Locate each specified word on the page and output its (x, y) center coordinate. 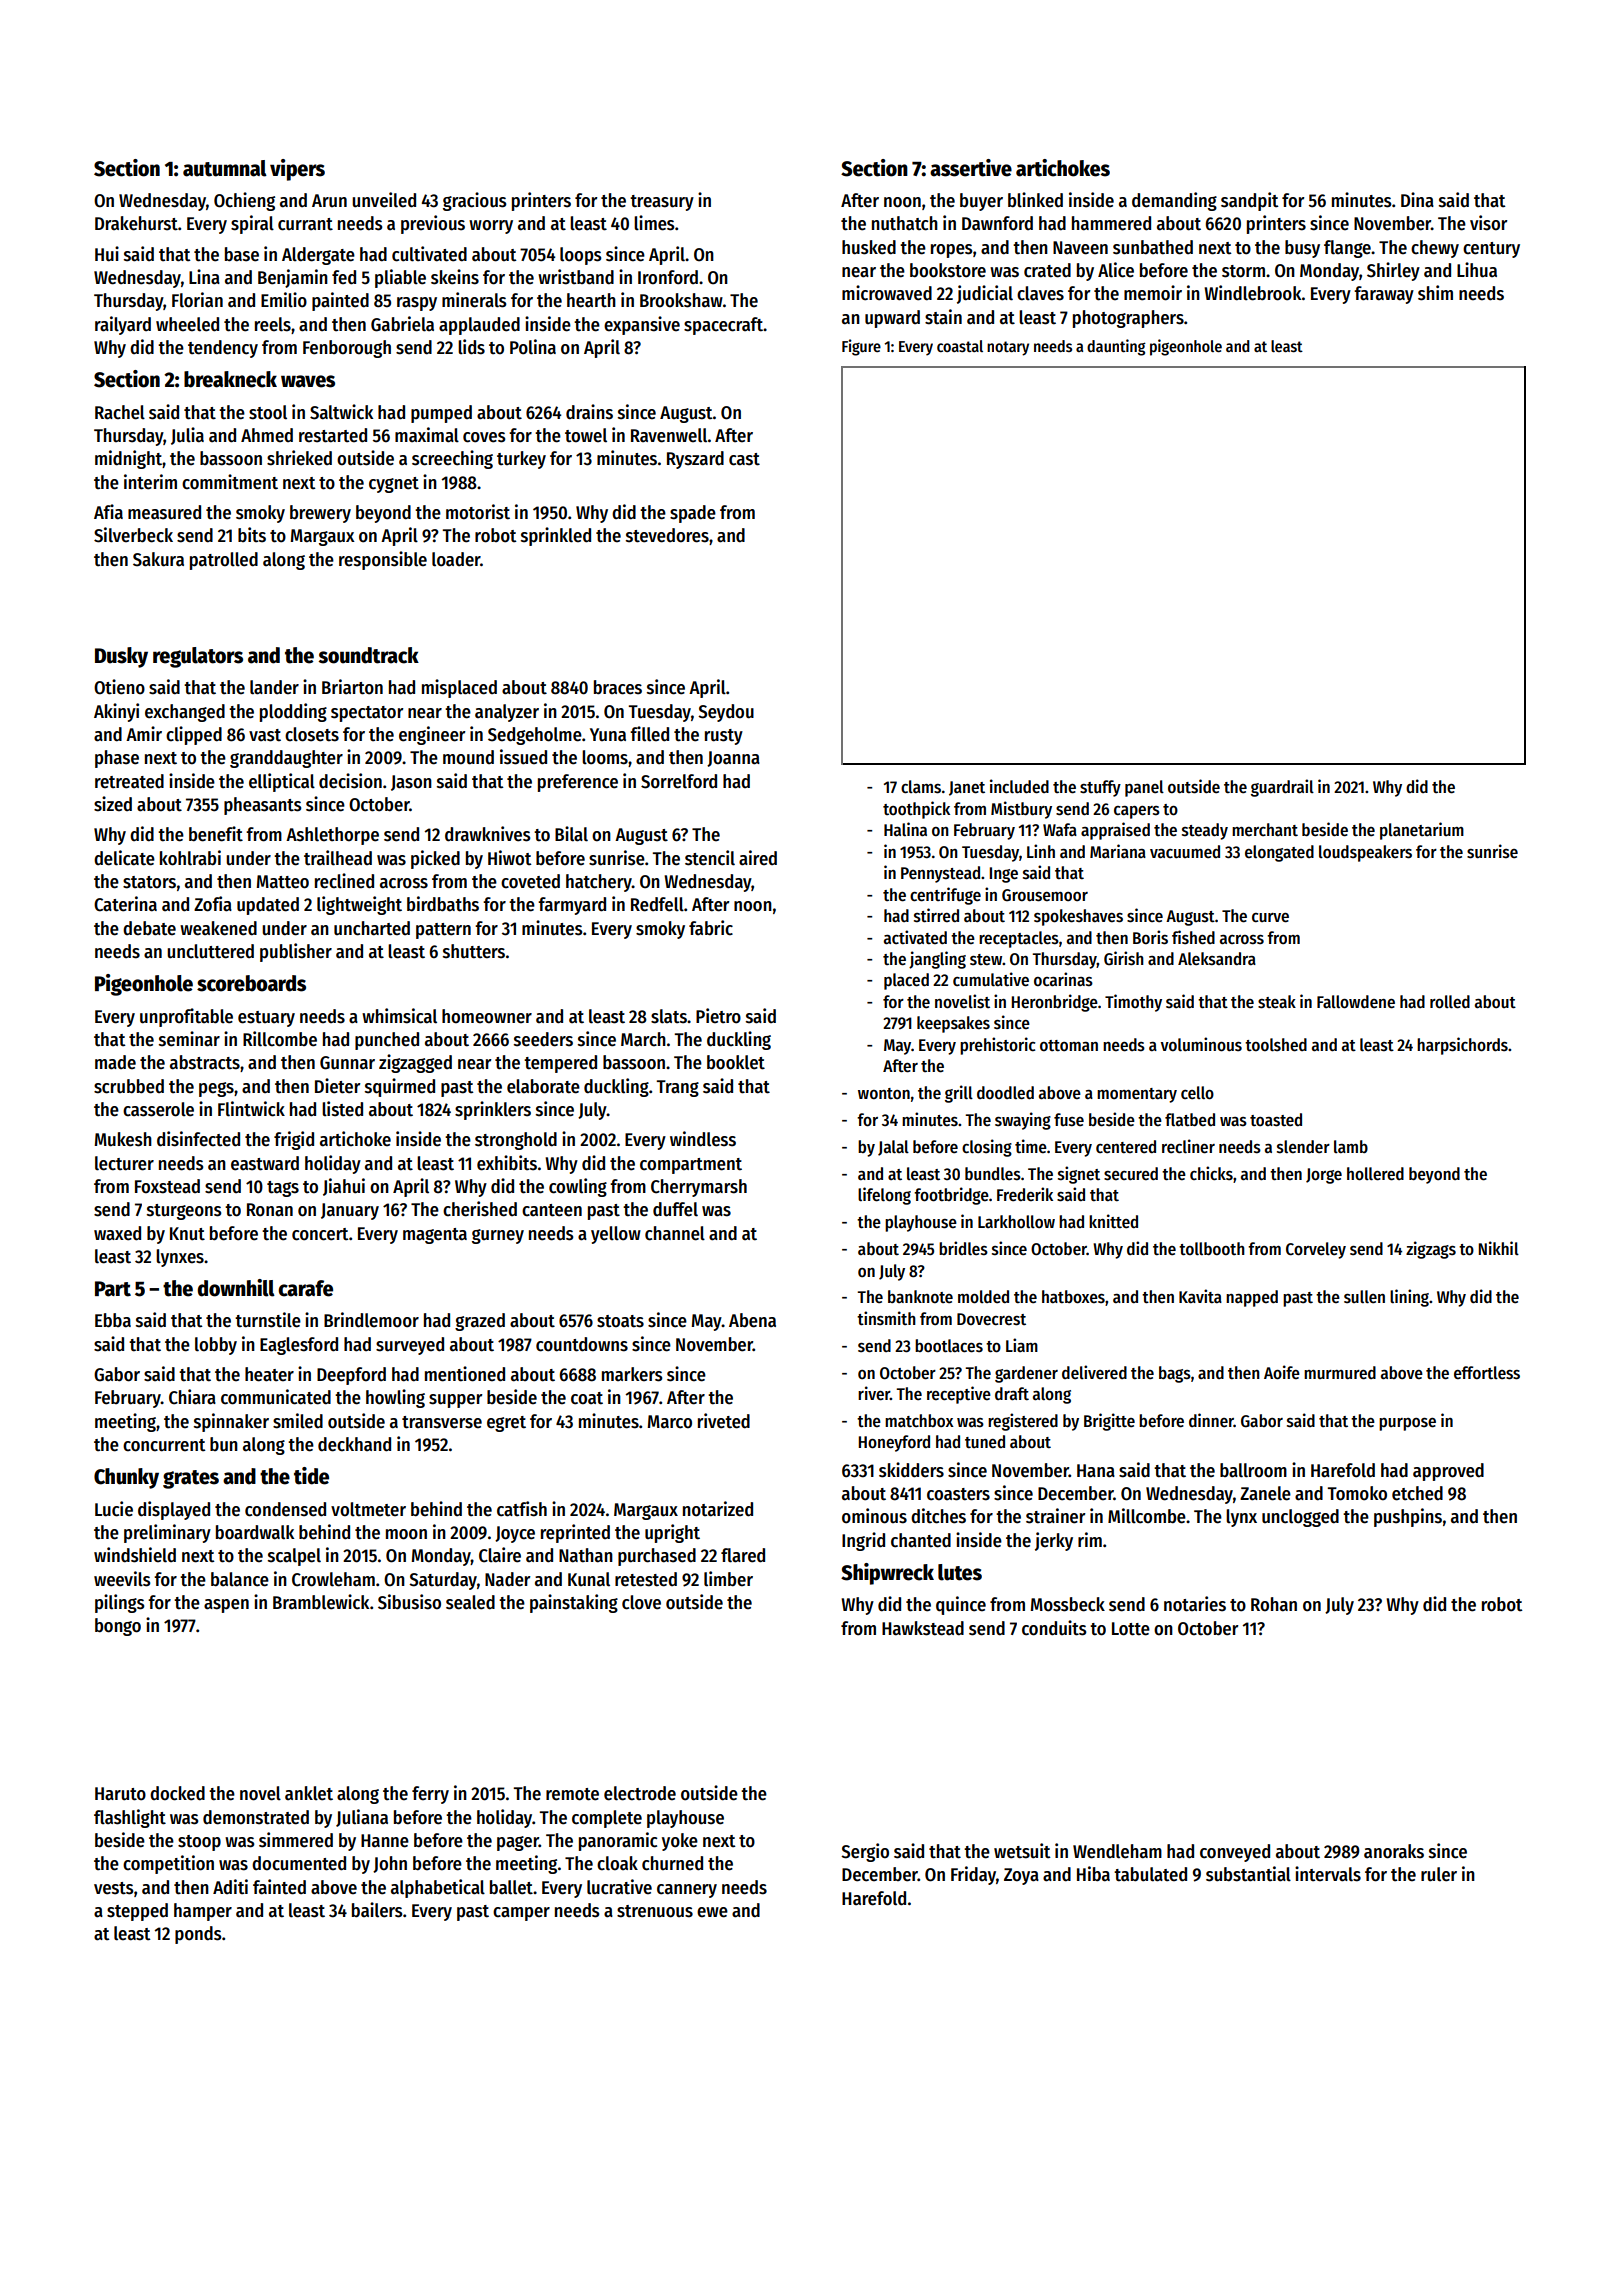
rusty (724, 737)
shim (1435, 293)
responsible (383, 560)
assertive (971, 168)
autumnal (225, 168)
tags (283, 1189)
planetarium (1422, 831)
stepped (137, 1912)
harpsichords (1462, 1046)
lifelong (884, 1196)
